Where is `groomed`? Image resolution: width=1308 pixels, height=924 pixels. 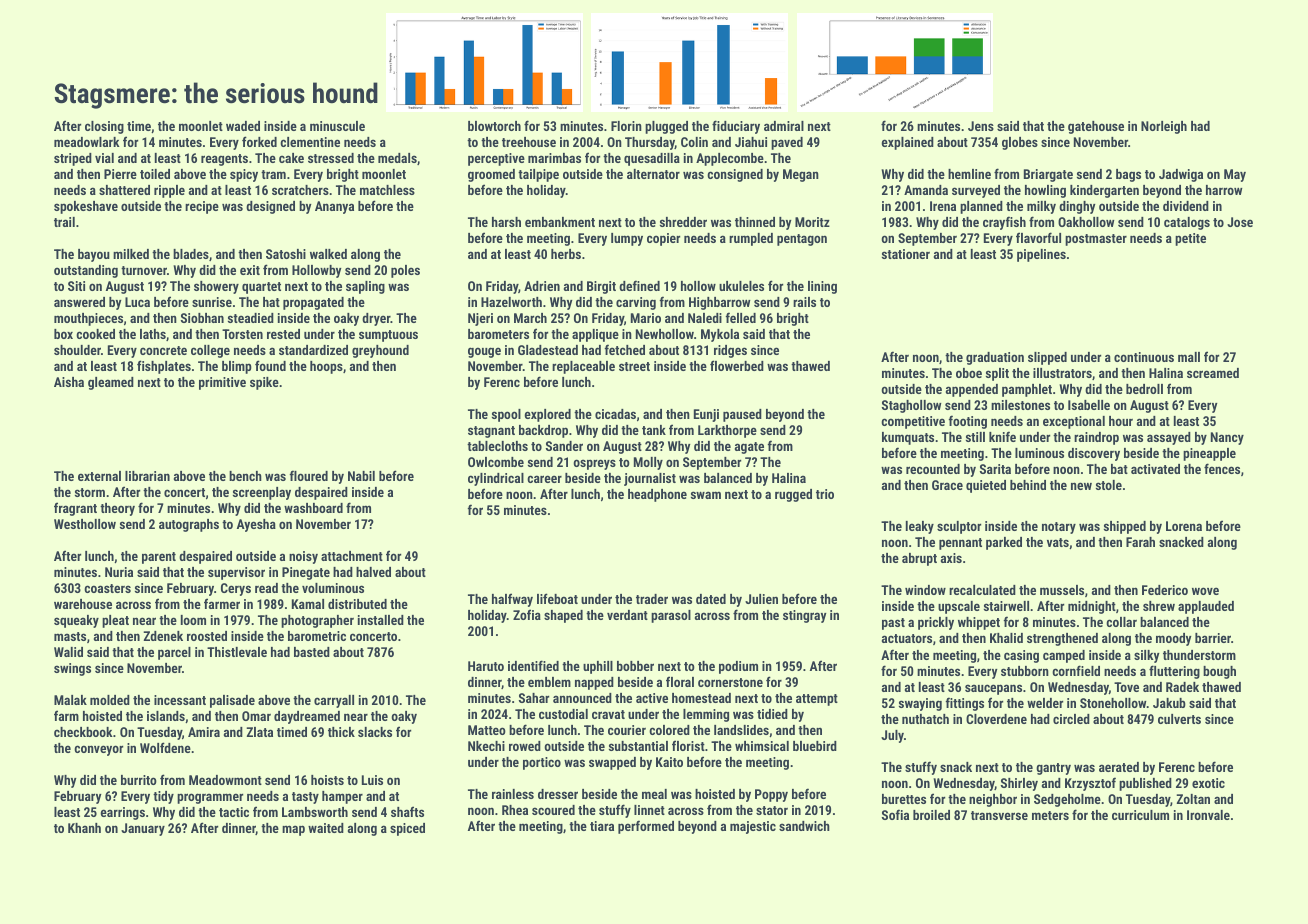 groomed is located at coordinates (491, 175).
